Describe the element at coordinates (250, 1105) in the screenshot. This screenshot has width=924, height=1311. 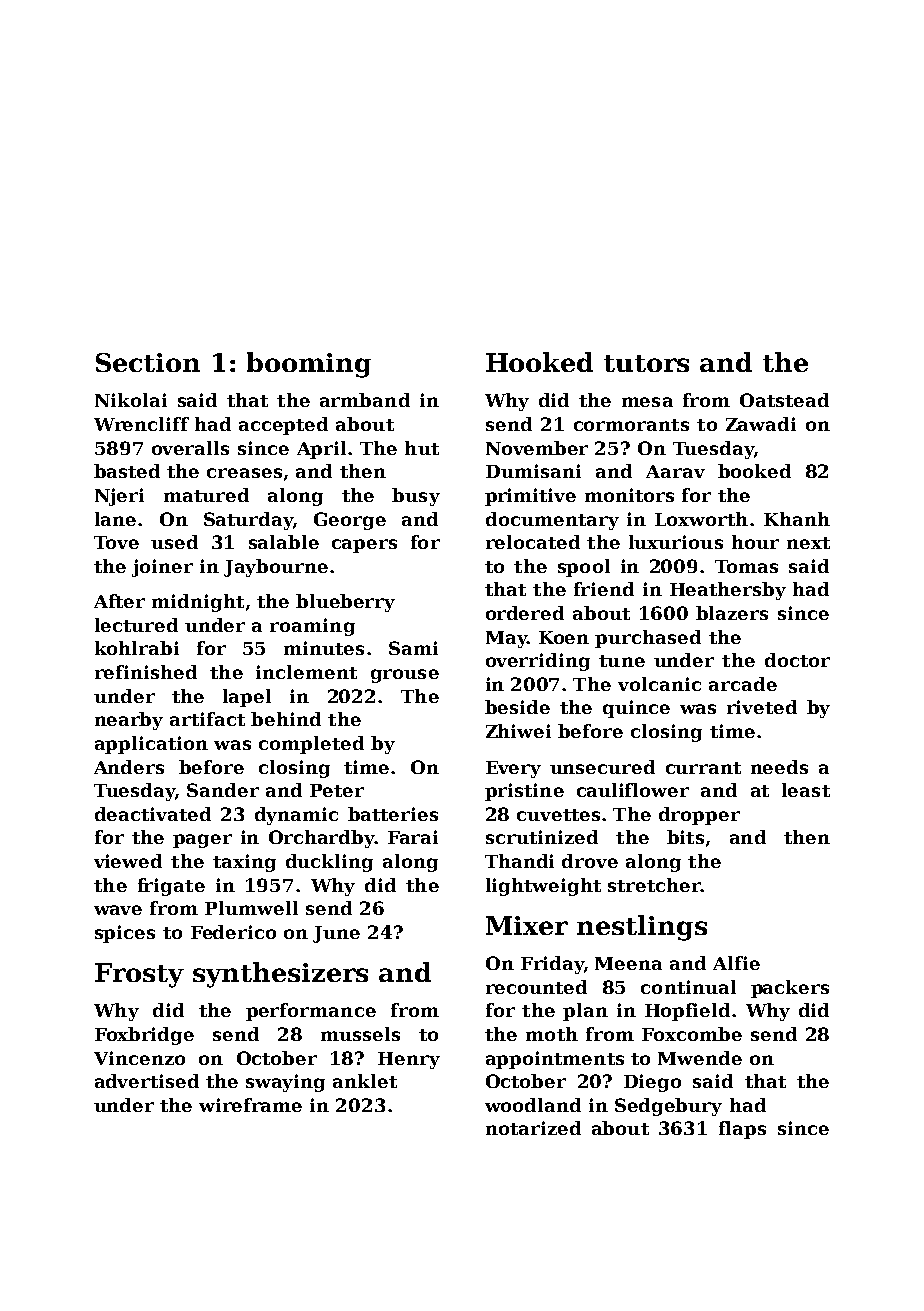
I see `wireframe` at that location.
